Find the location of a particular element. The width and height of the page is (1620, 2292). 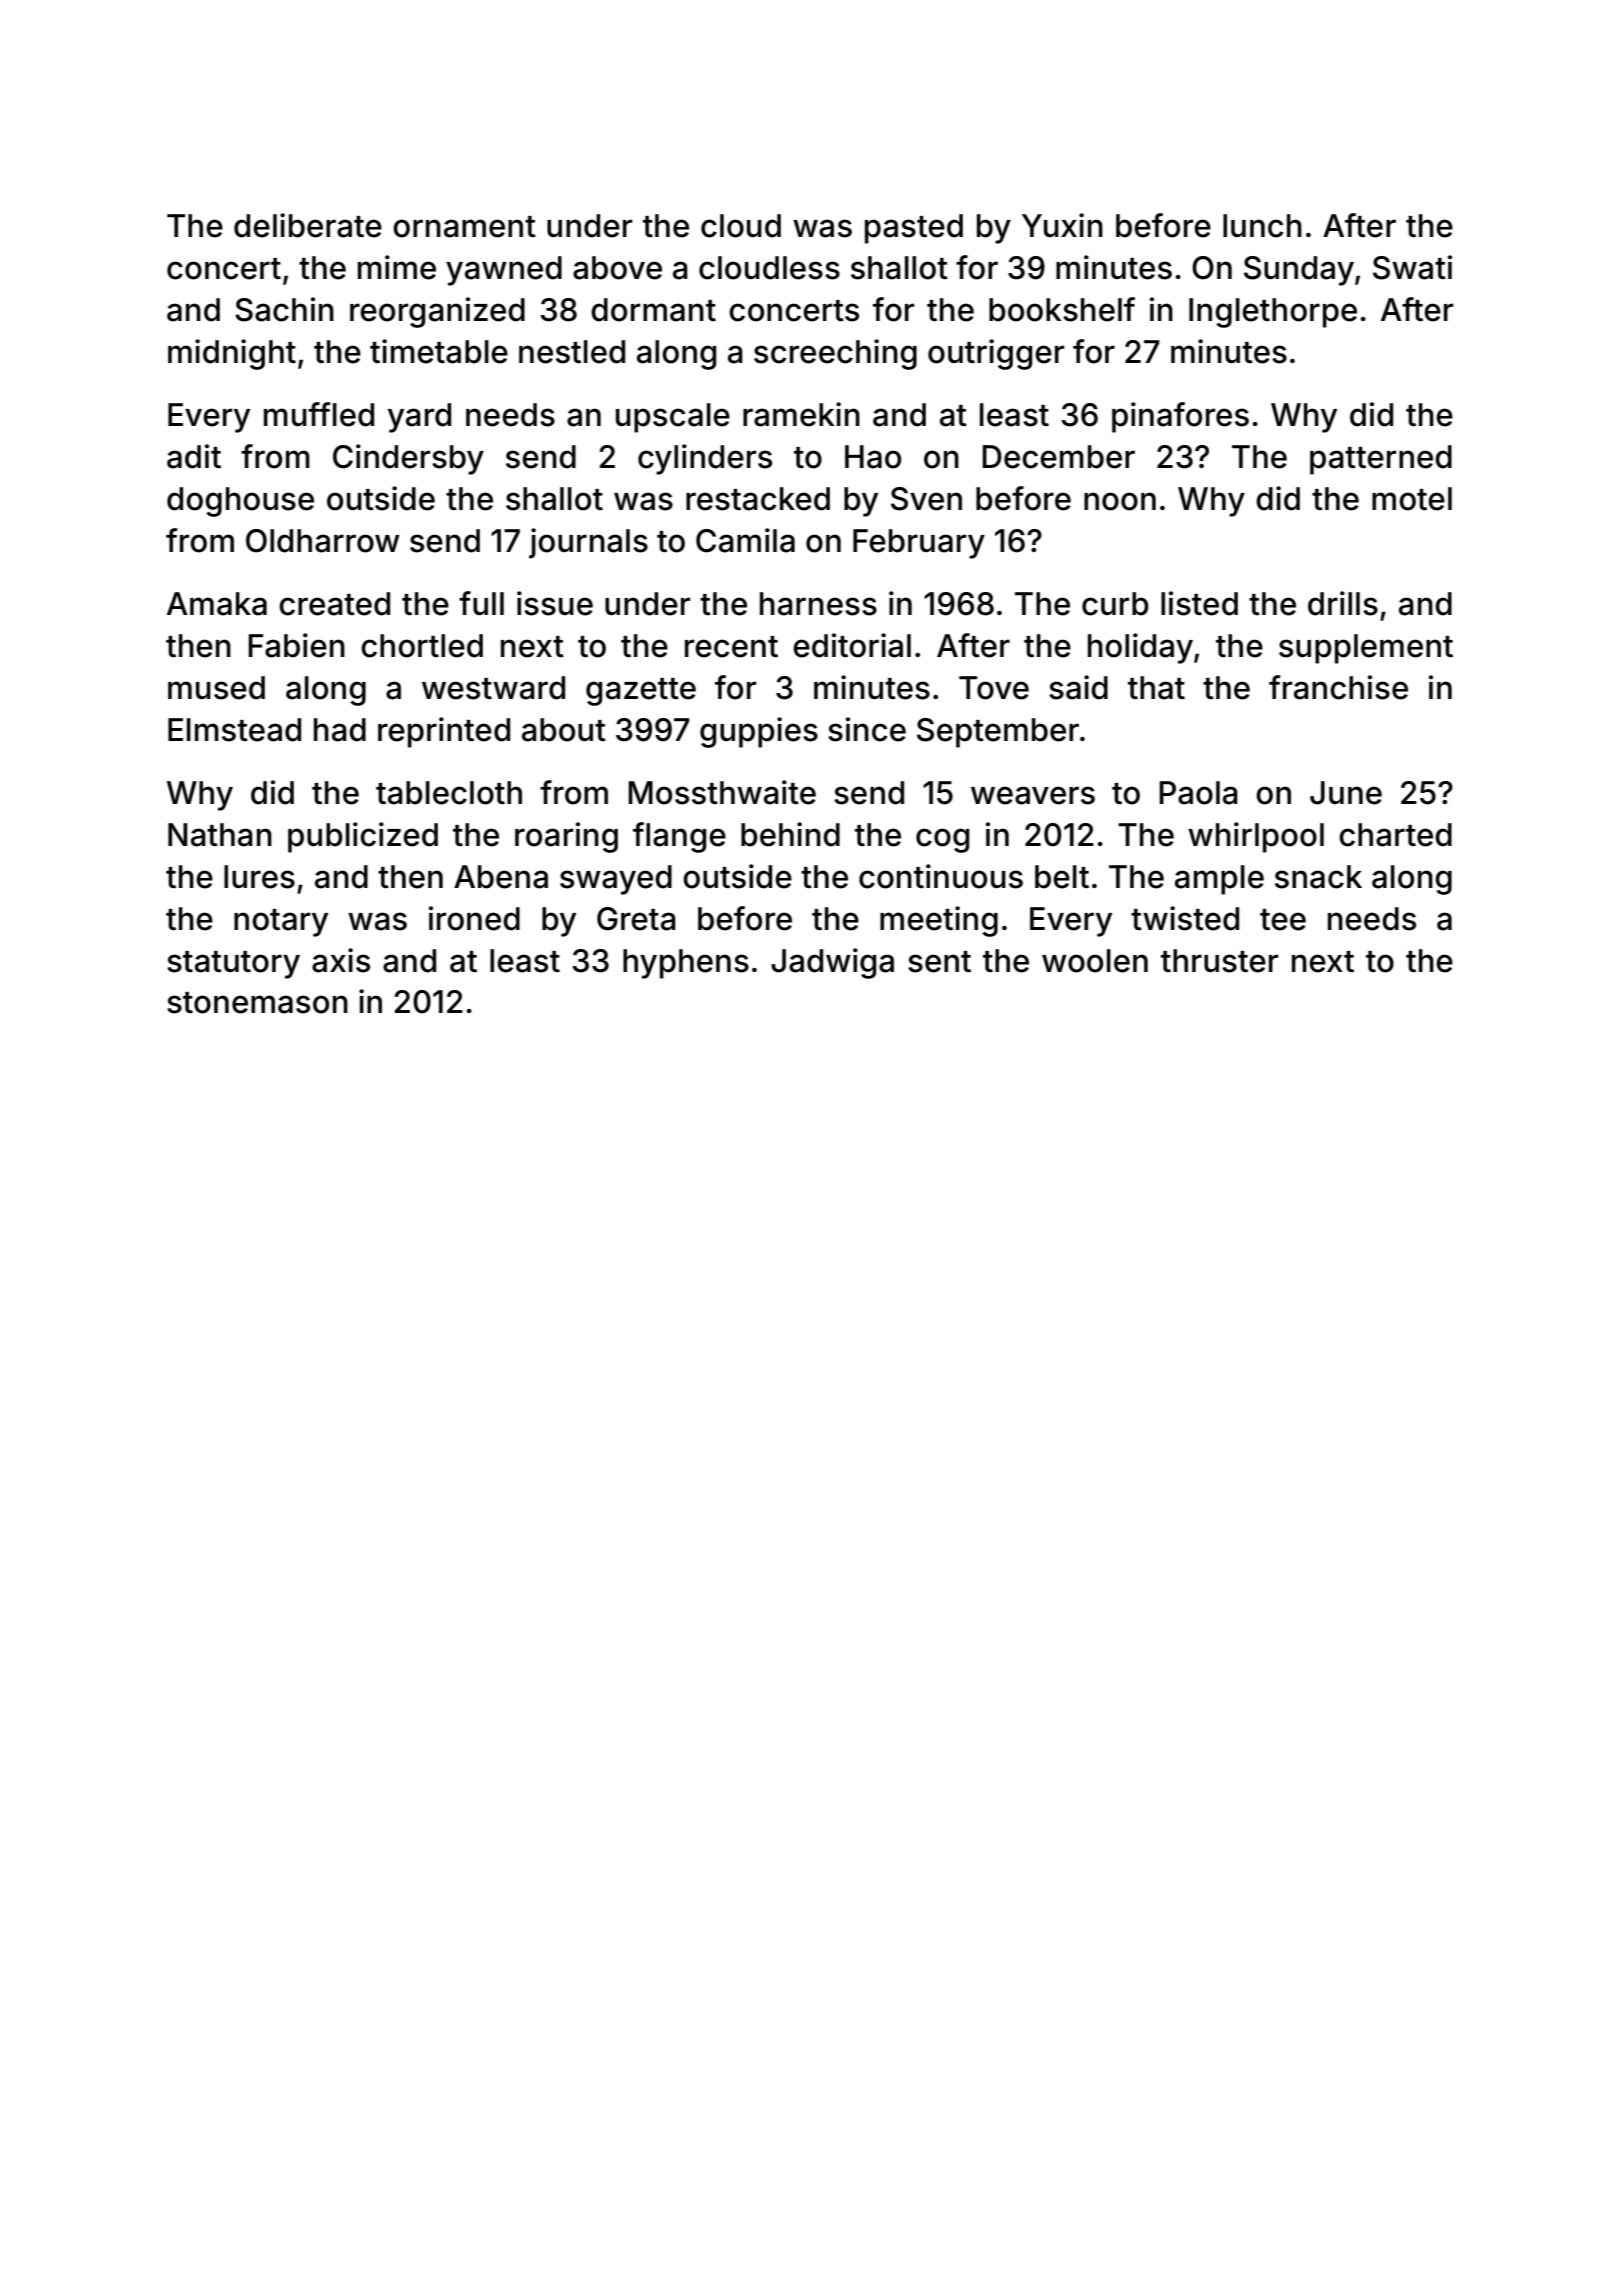

statutory is located at coordinates (233, 965).
